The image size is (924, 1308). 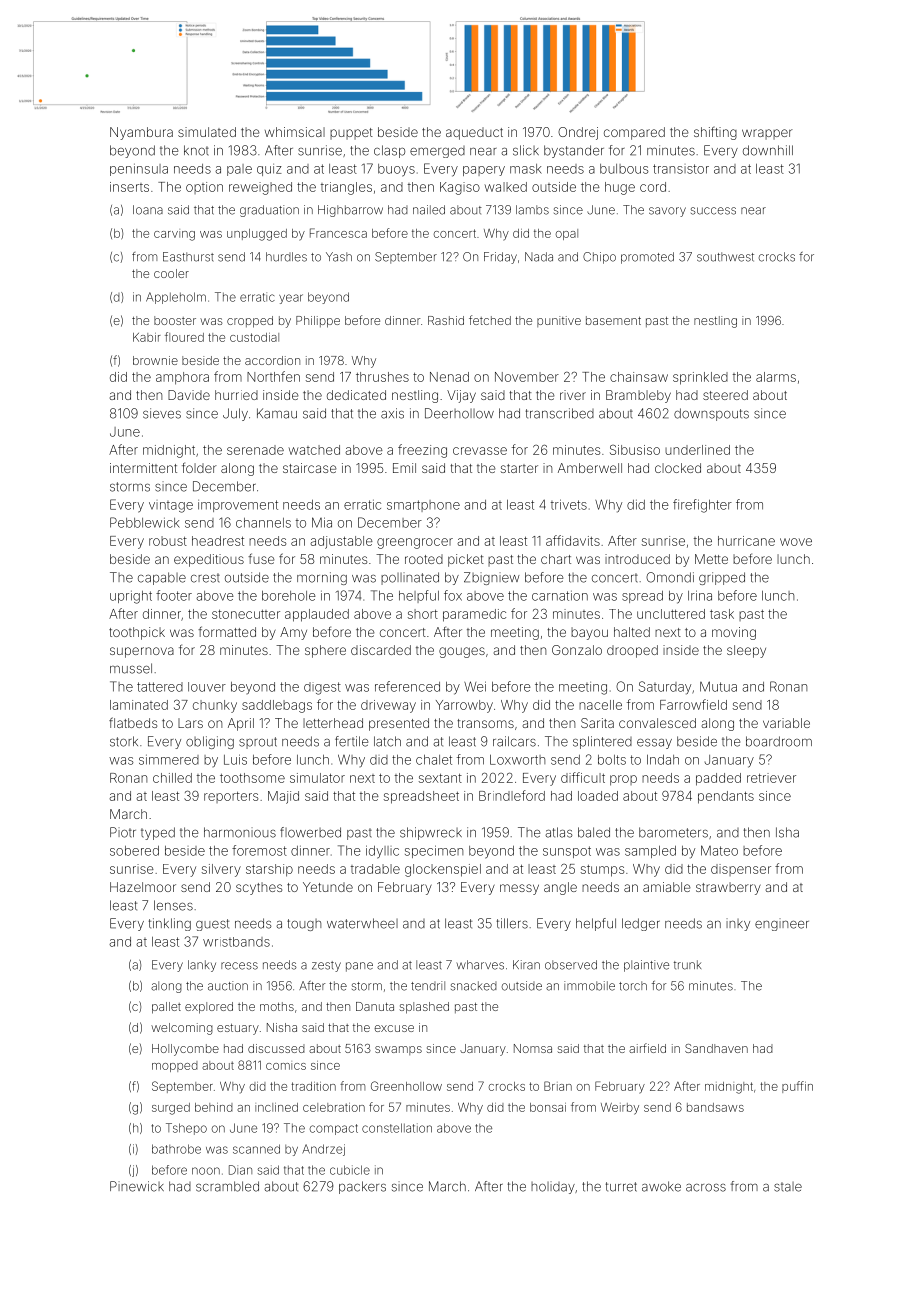 What do you see at coordinates (767, 134) in the page?
I see `wrapper` at bounding box center [767, 134].
